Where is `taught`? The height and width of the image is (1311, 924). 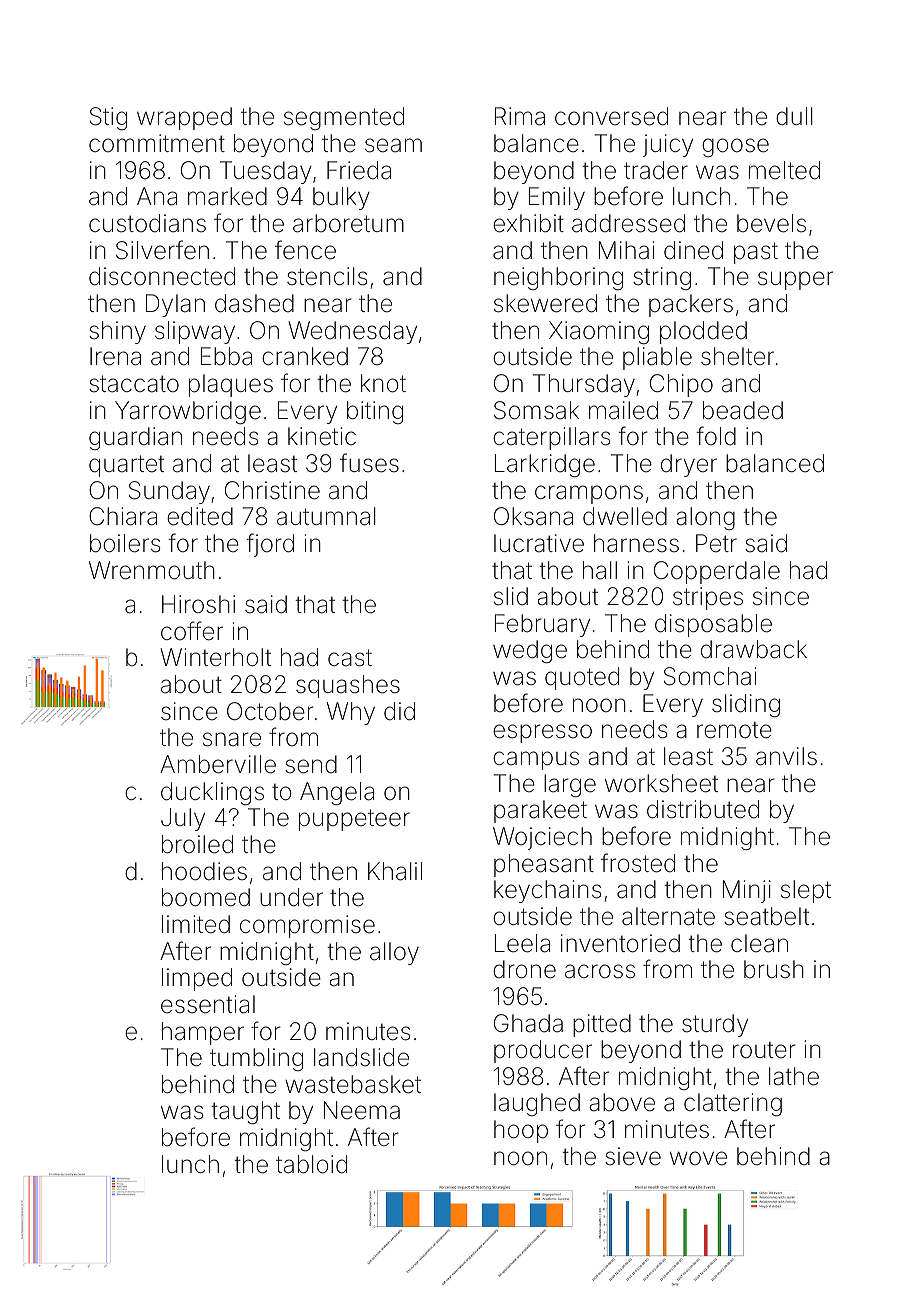 taught is located at coordinates (245, 1112).
